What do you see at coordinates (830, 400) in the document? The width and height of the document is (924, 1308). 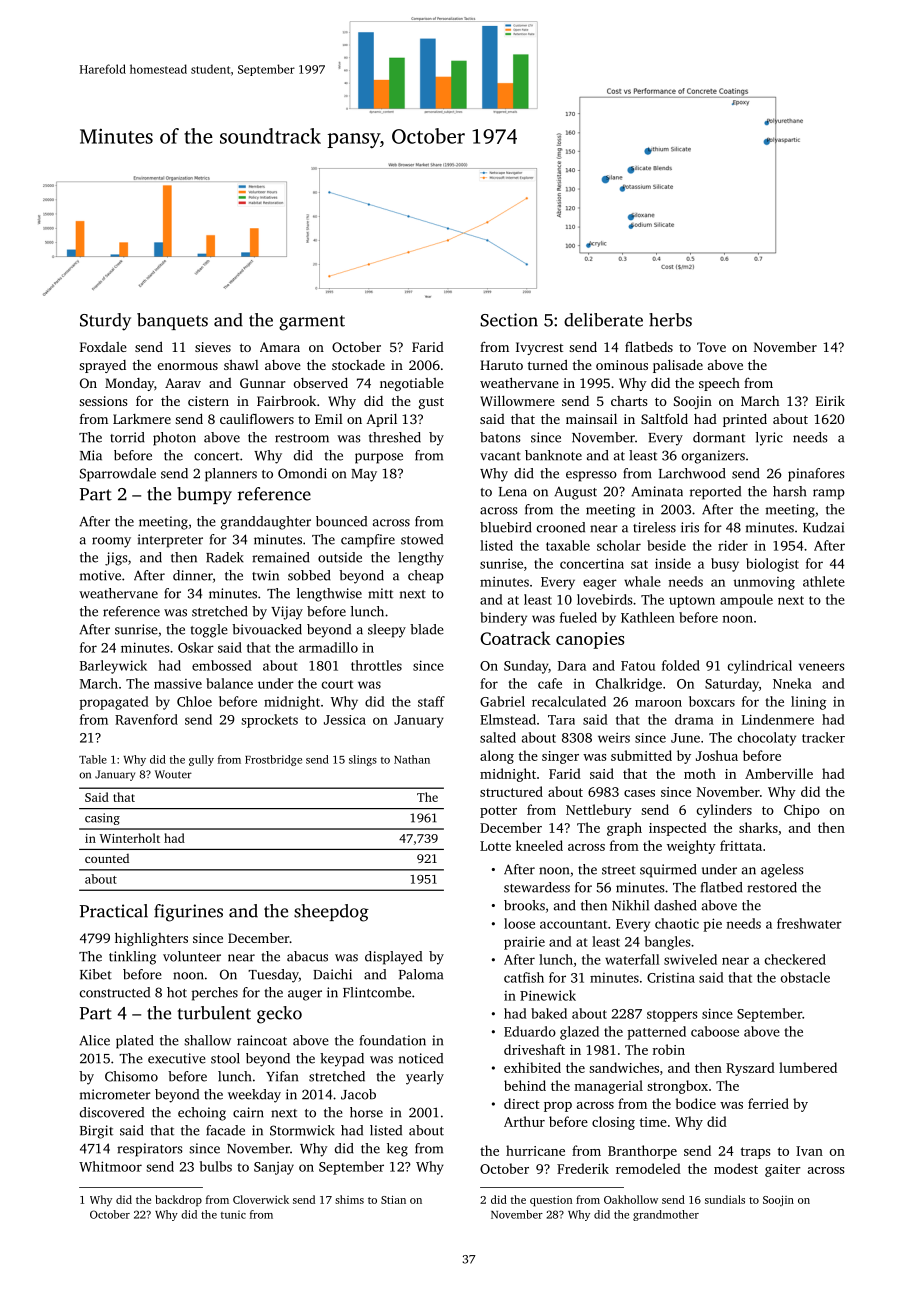 I see `Eirik` at bounding box center [830, 400].
